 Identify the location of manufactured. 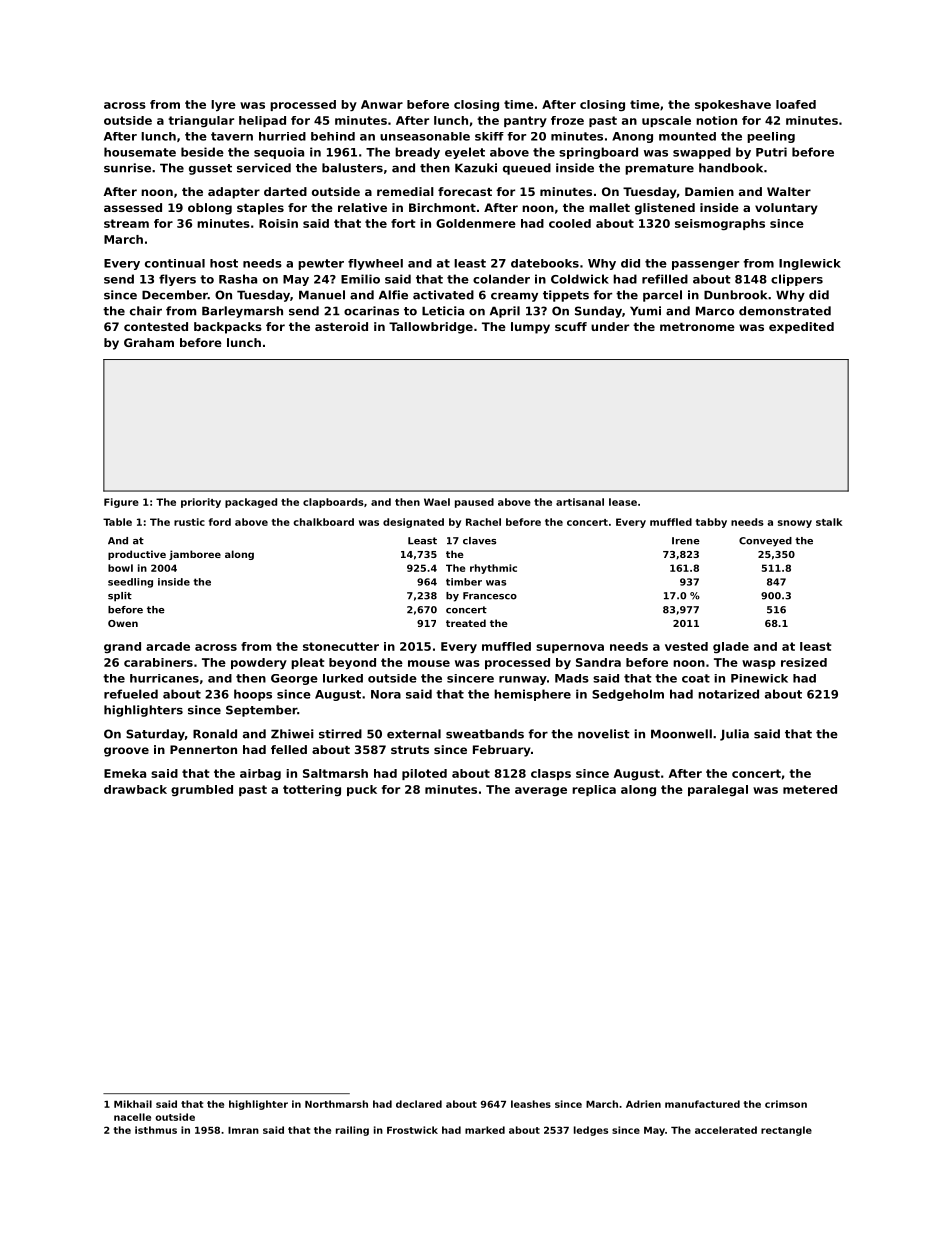
(702, 1104).
